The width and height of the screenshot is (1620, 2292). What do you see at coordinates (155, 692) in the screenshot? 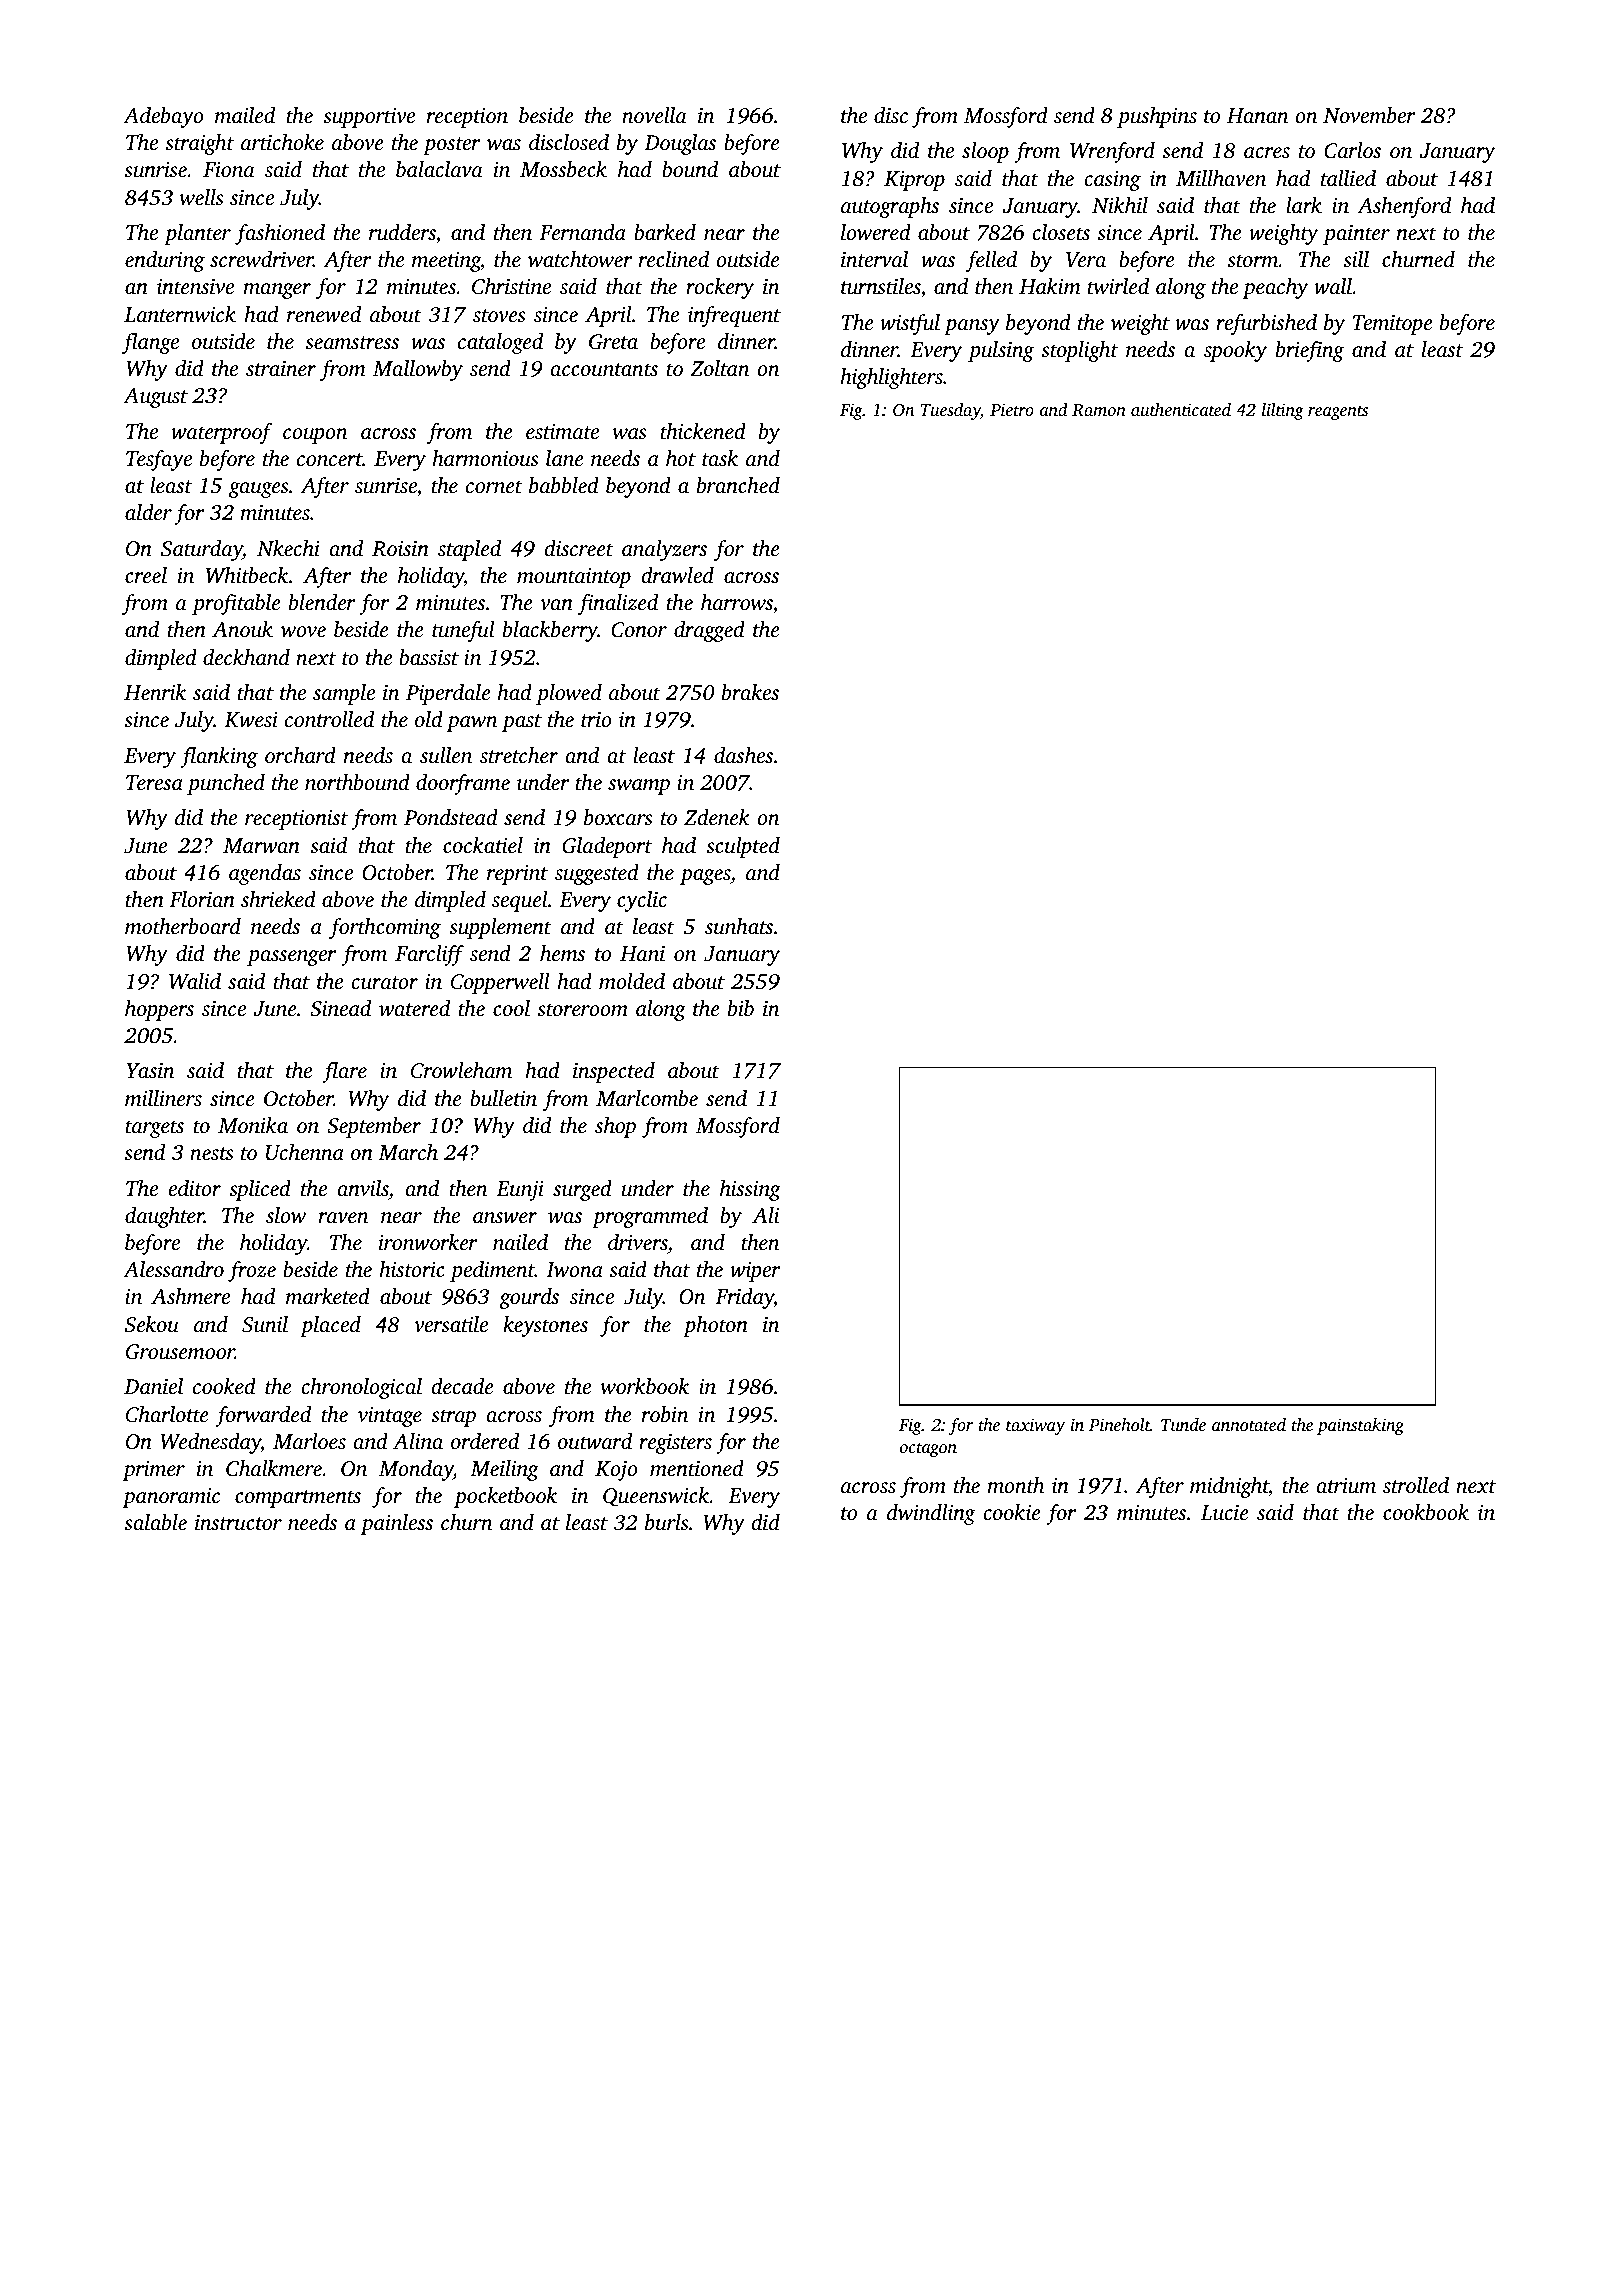
I see `Henrik` at bounding box center [155, 692].
